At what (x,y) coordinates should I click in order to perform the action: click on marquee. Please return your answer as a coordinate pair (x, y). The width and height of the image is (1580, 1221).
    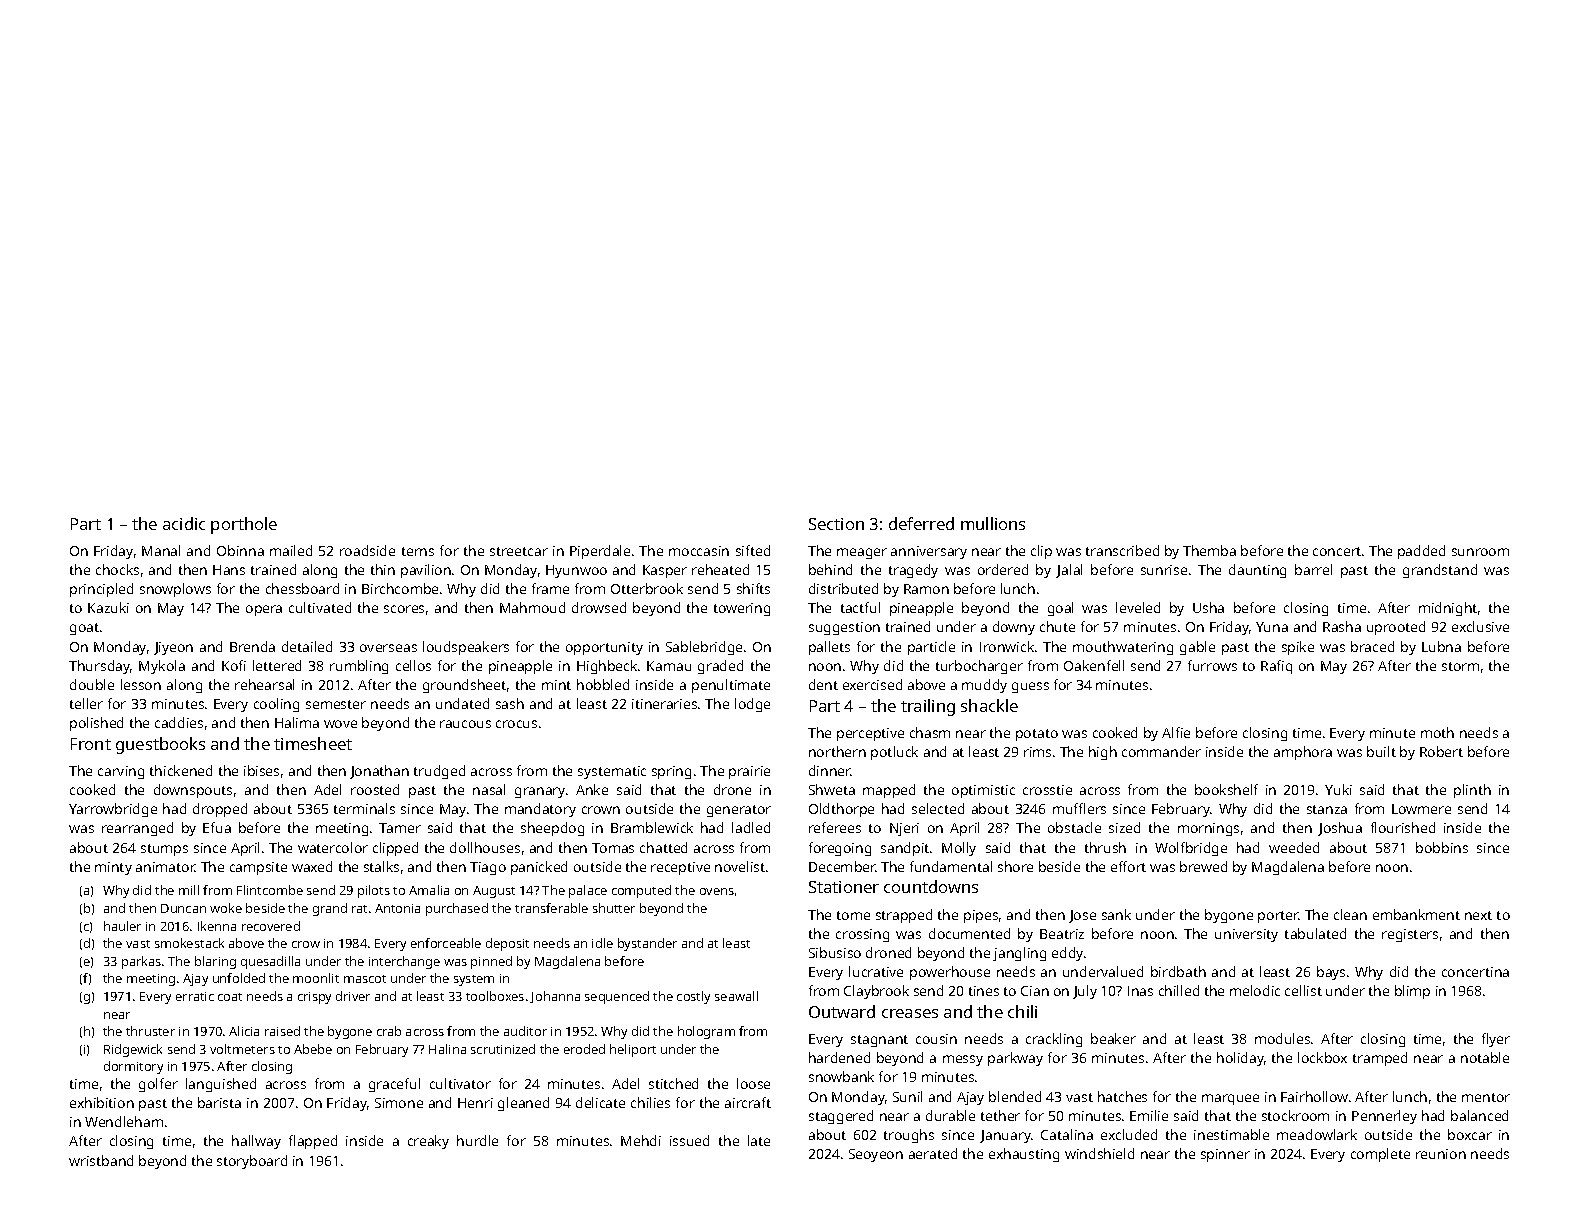
    Looking at the image, I should click on (1230, 1099).
